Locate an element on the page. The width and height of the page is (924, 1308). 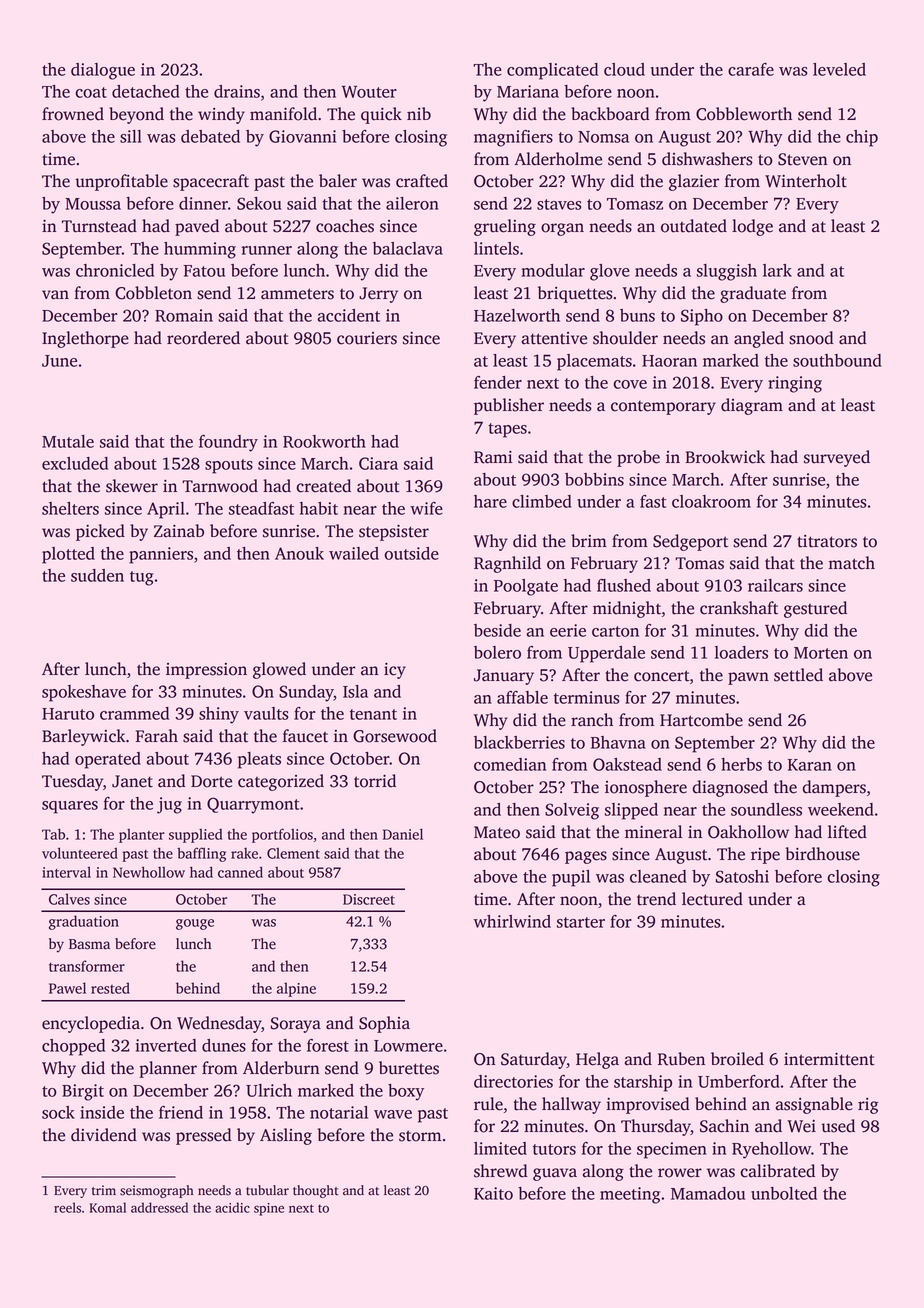
Brookwick is located at coordinates (725, 457).
